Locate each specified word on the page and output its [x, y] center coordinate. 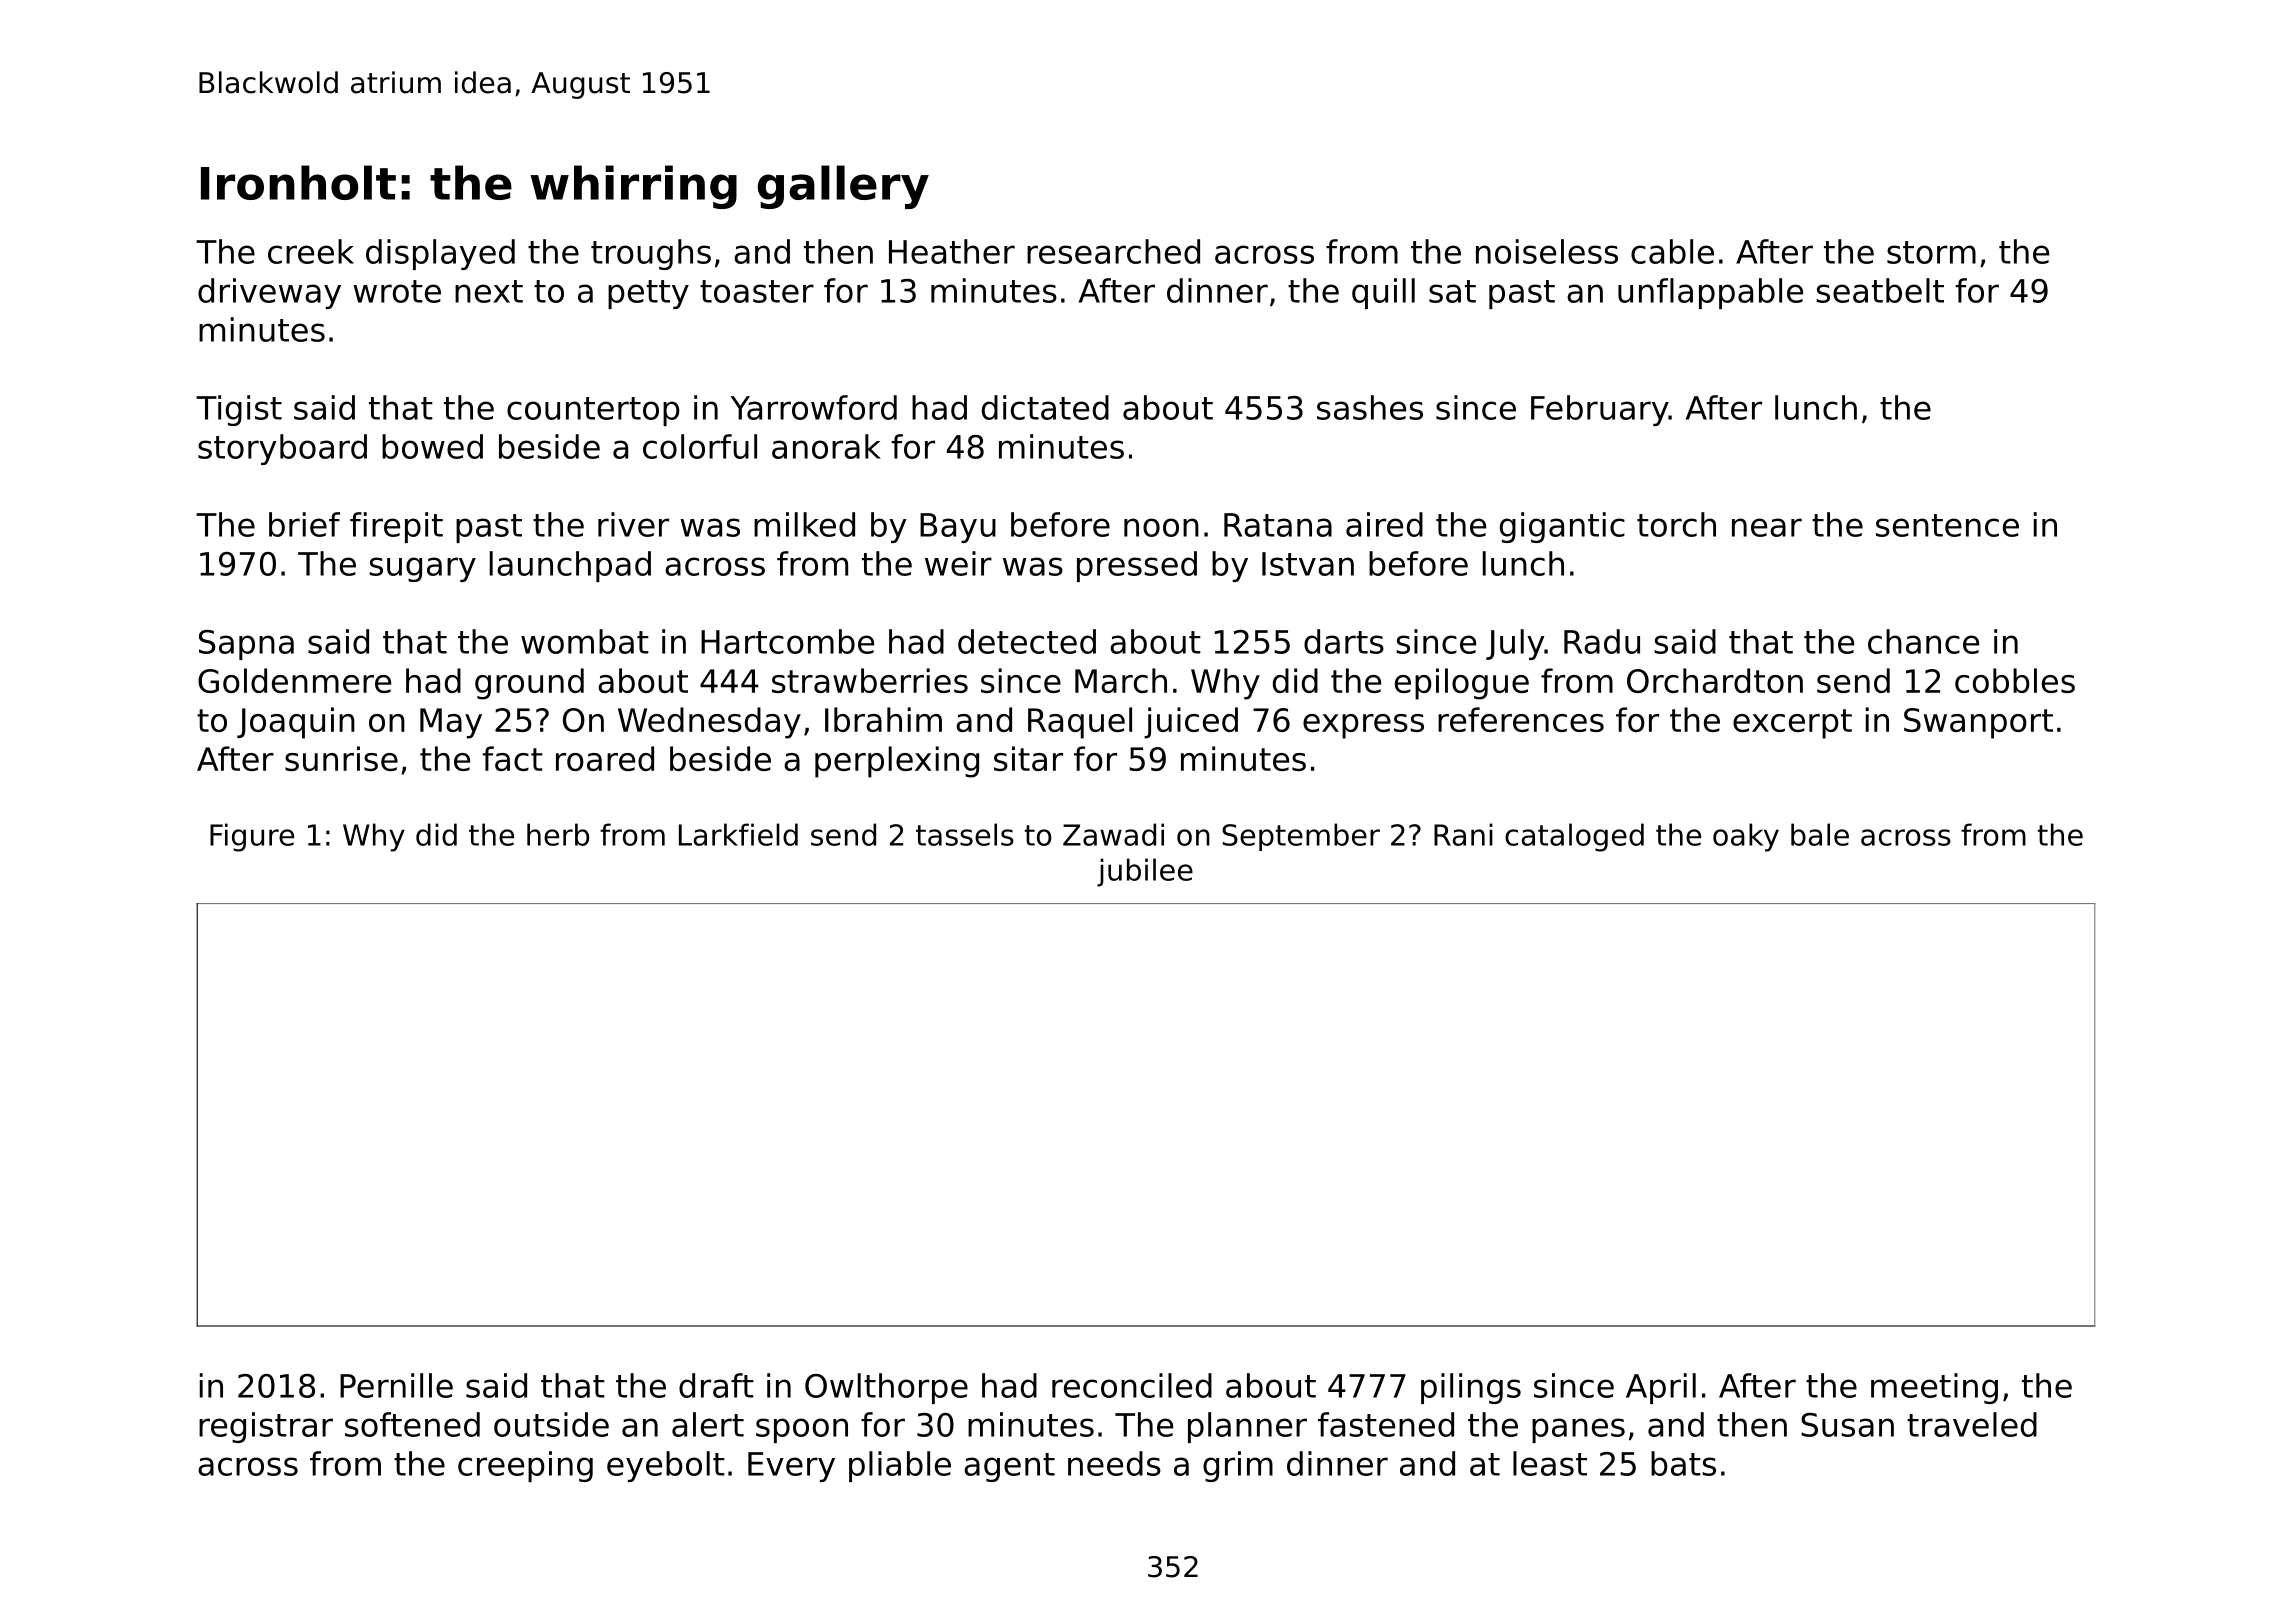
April [1661, 1388]
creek [311, 251]
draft [716, 1385]
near [1767, 527]
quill [1383, 293]
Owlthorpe [886, 1388]
